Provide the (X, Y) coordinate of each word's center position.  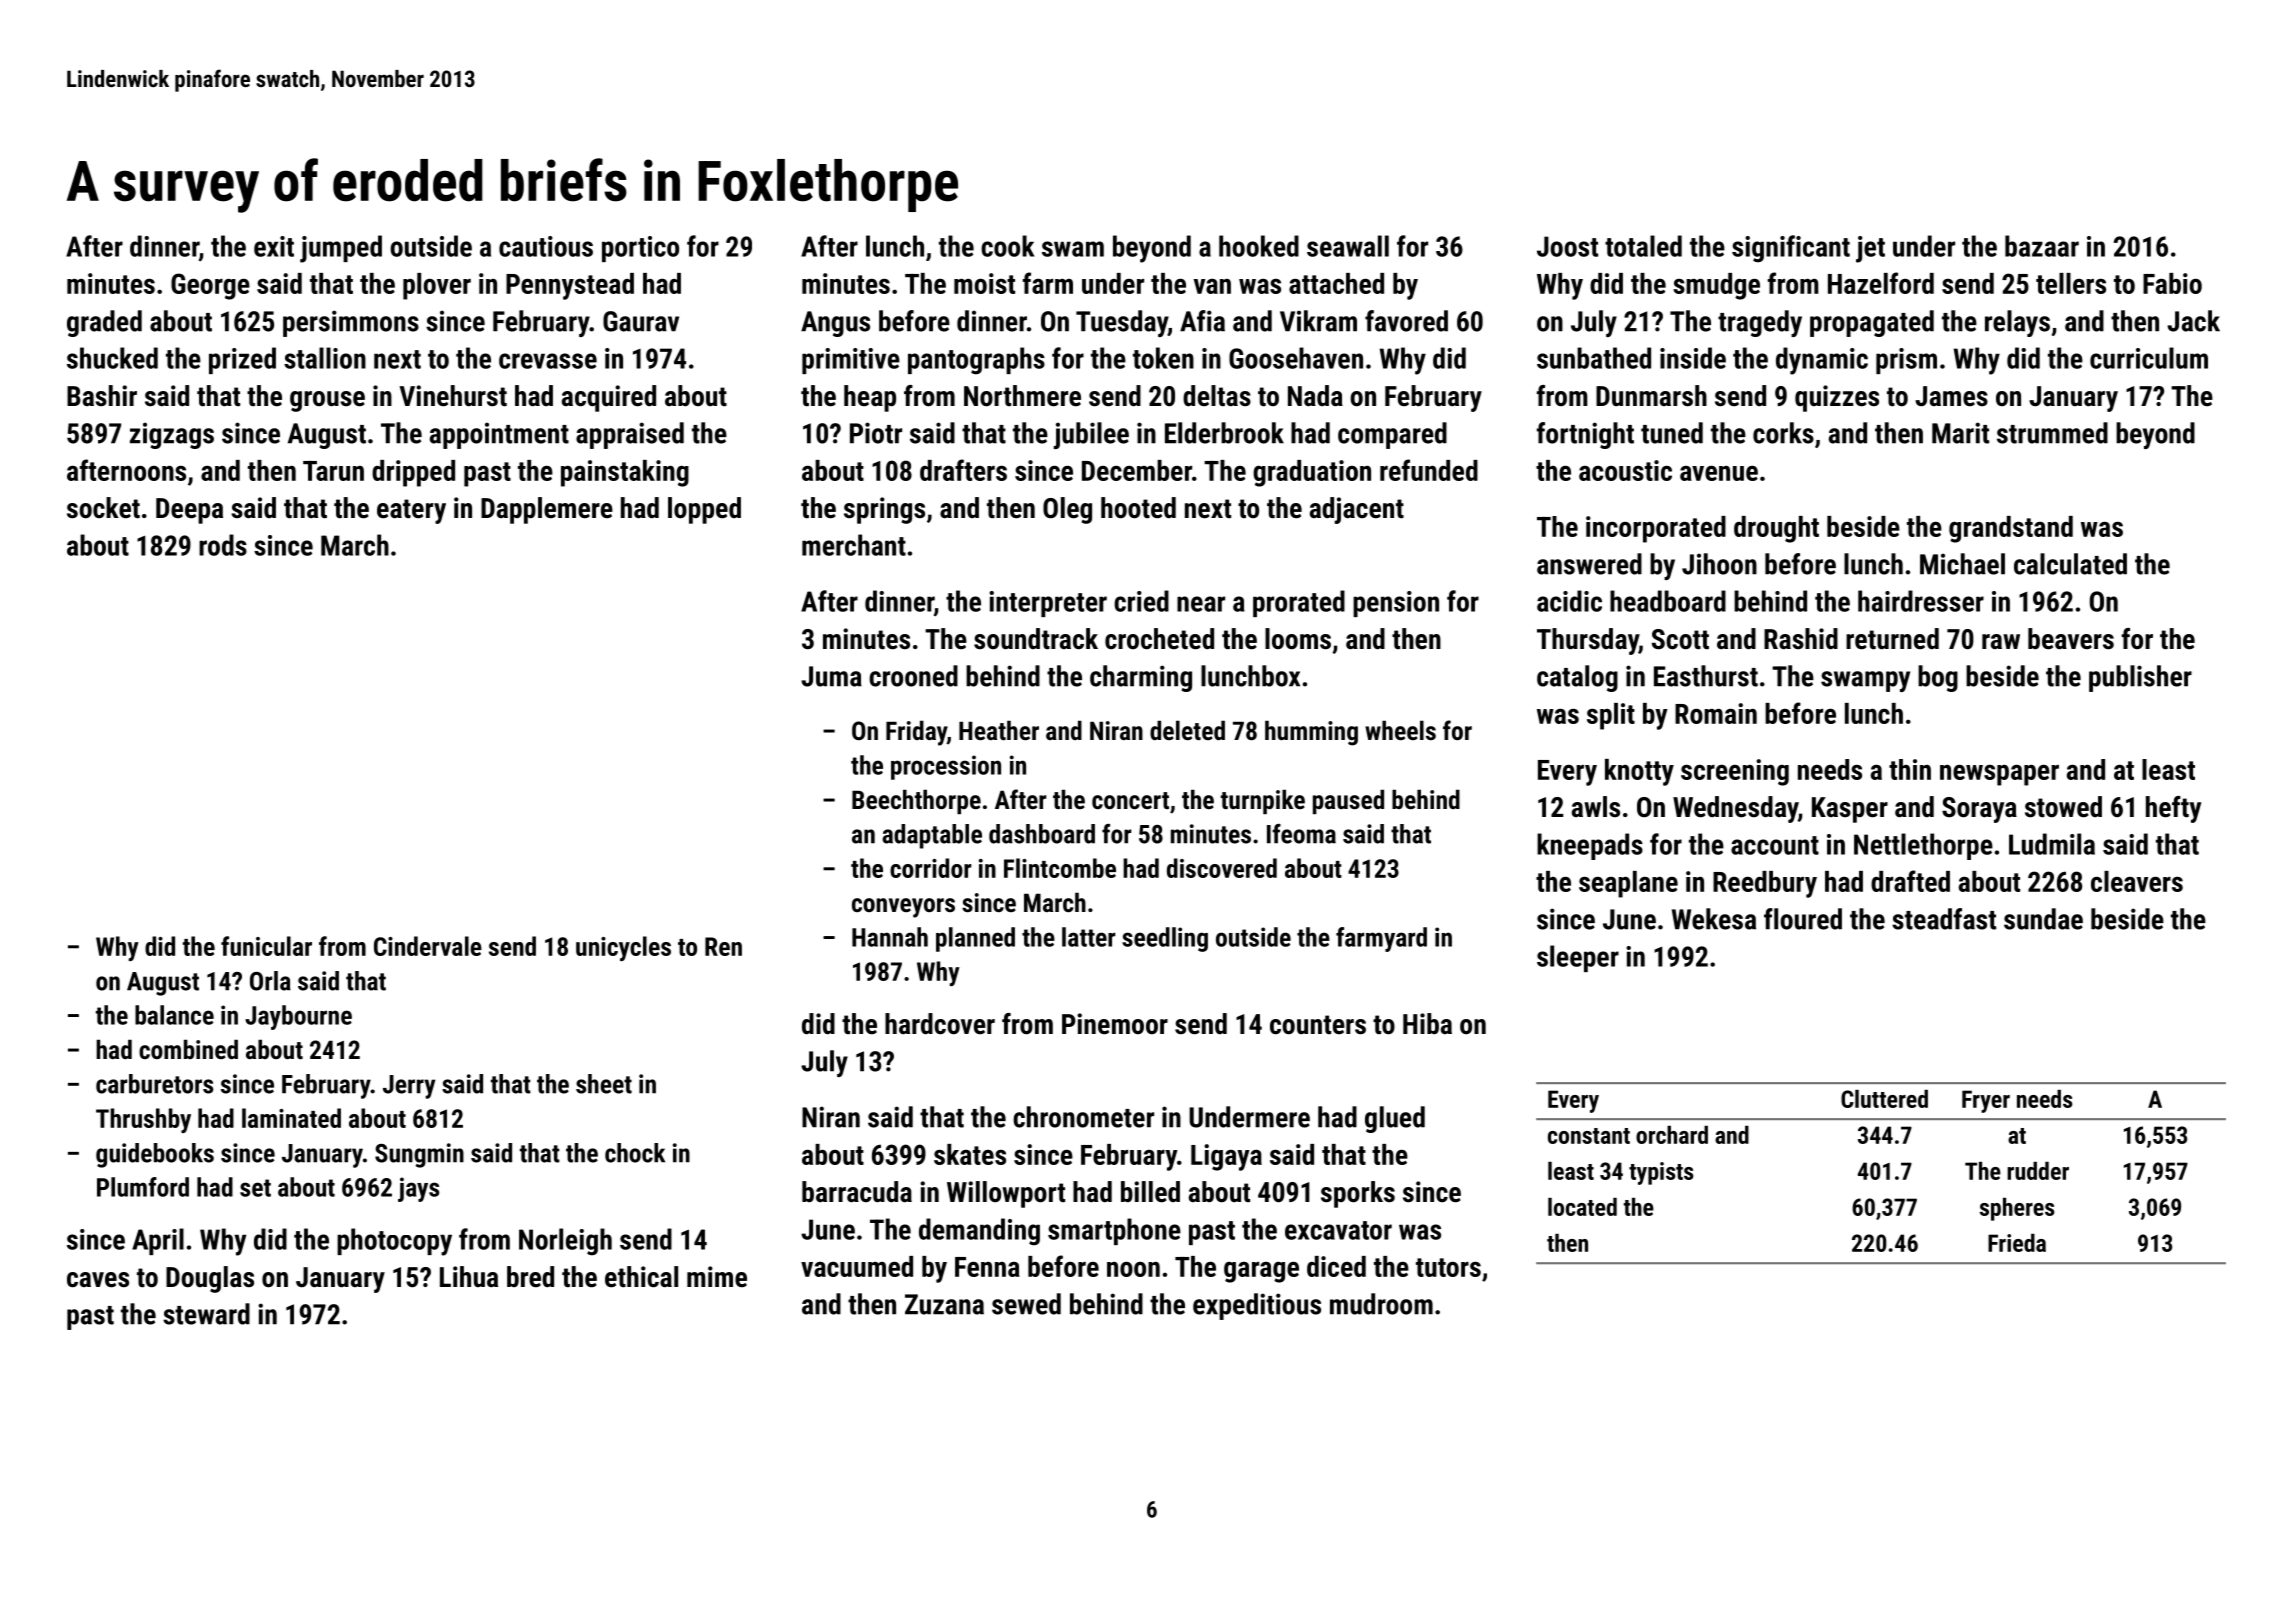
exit (274, 246)
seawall (1348, 246)
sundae (2043, 919)
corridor (930, 868)
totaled (1643, 246)
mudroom (1381, 1304)
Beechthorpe (916, 801)
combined (188, 1049)
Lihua (469, 1276)
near (1201, 604)
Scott (1680, 639)
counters (1318, 1025)
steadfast (1944, 919)
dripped (413, 473)
